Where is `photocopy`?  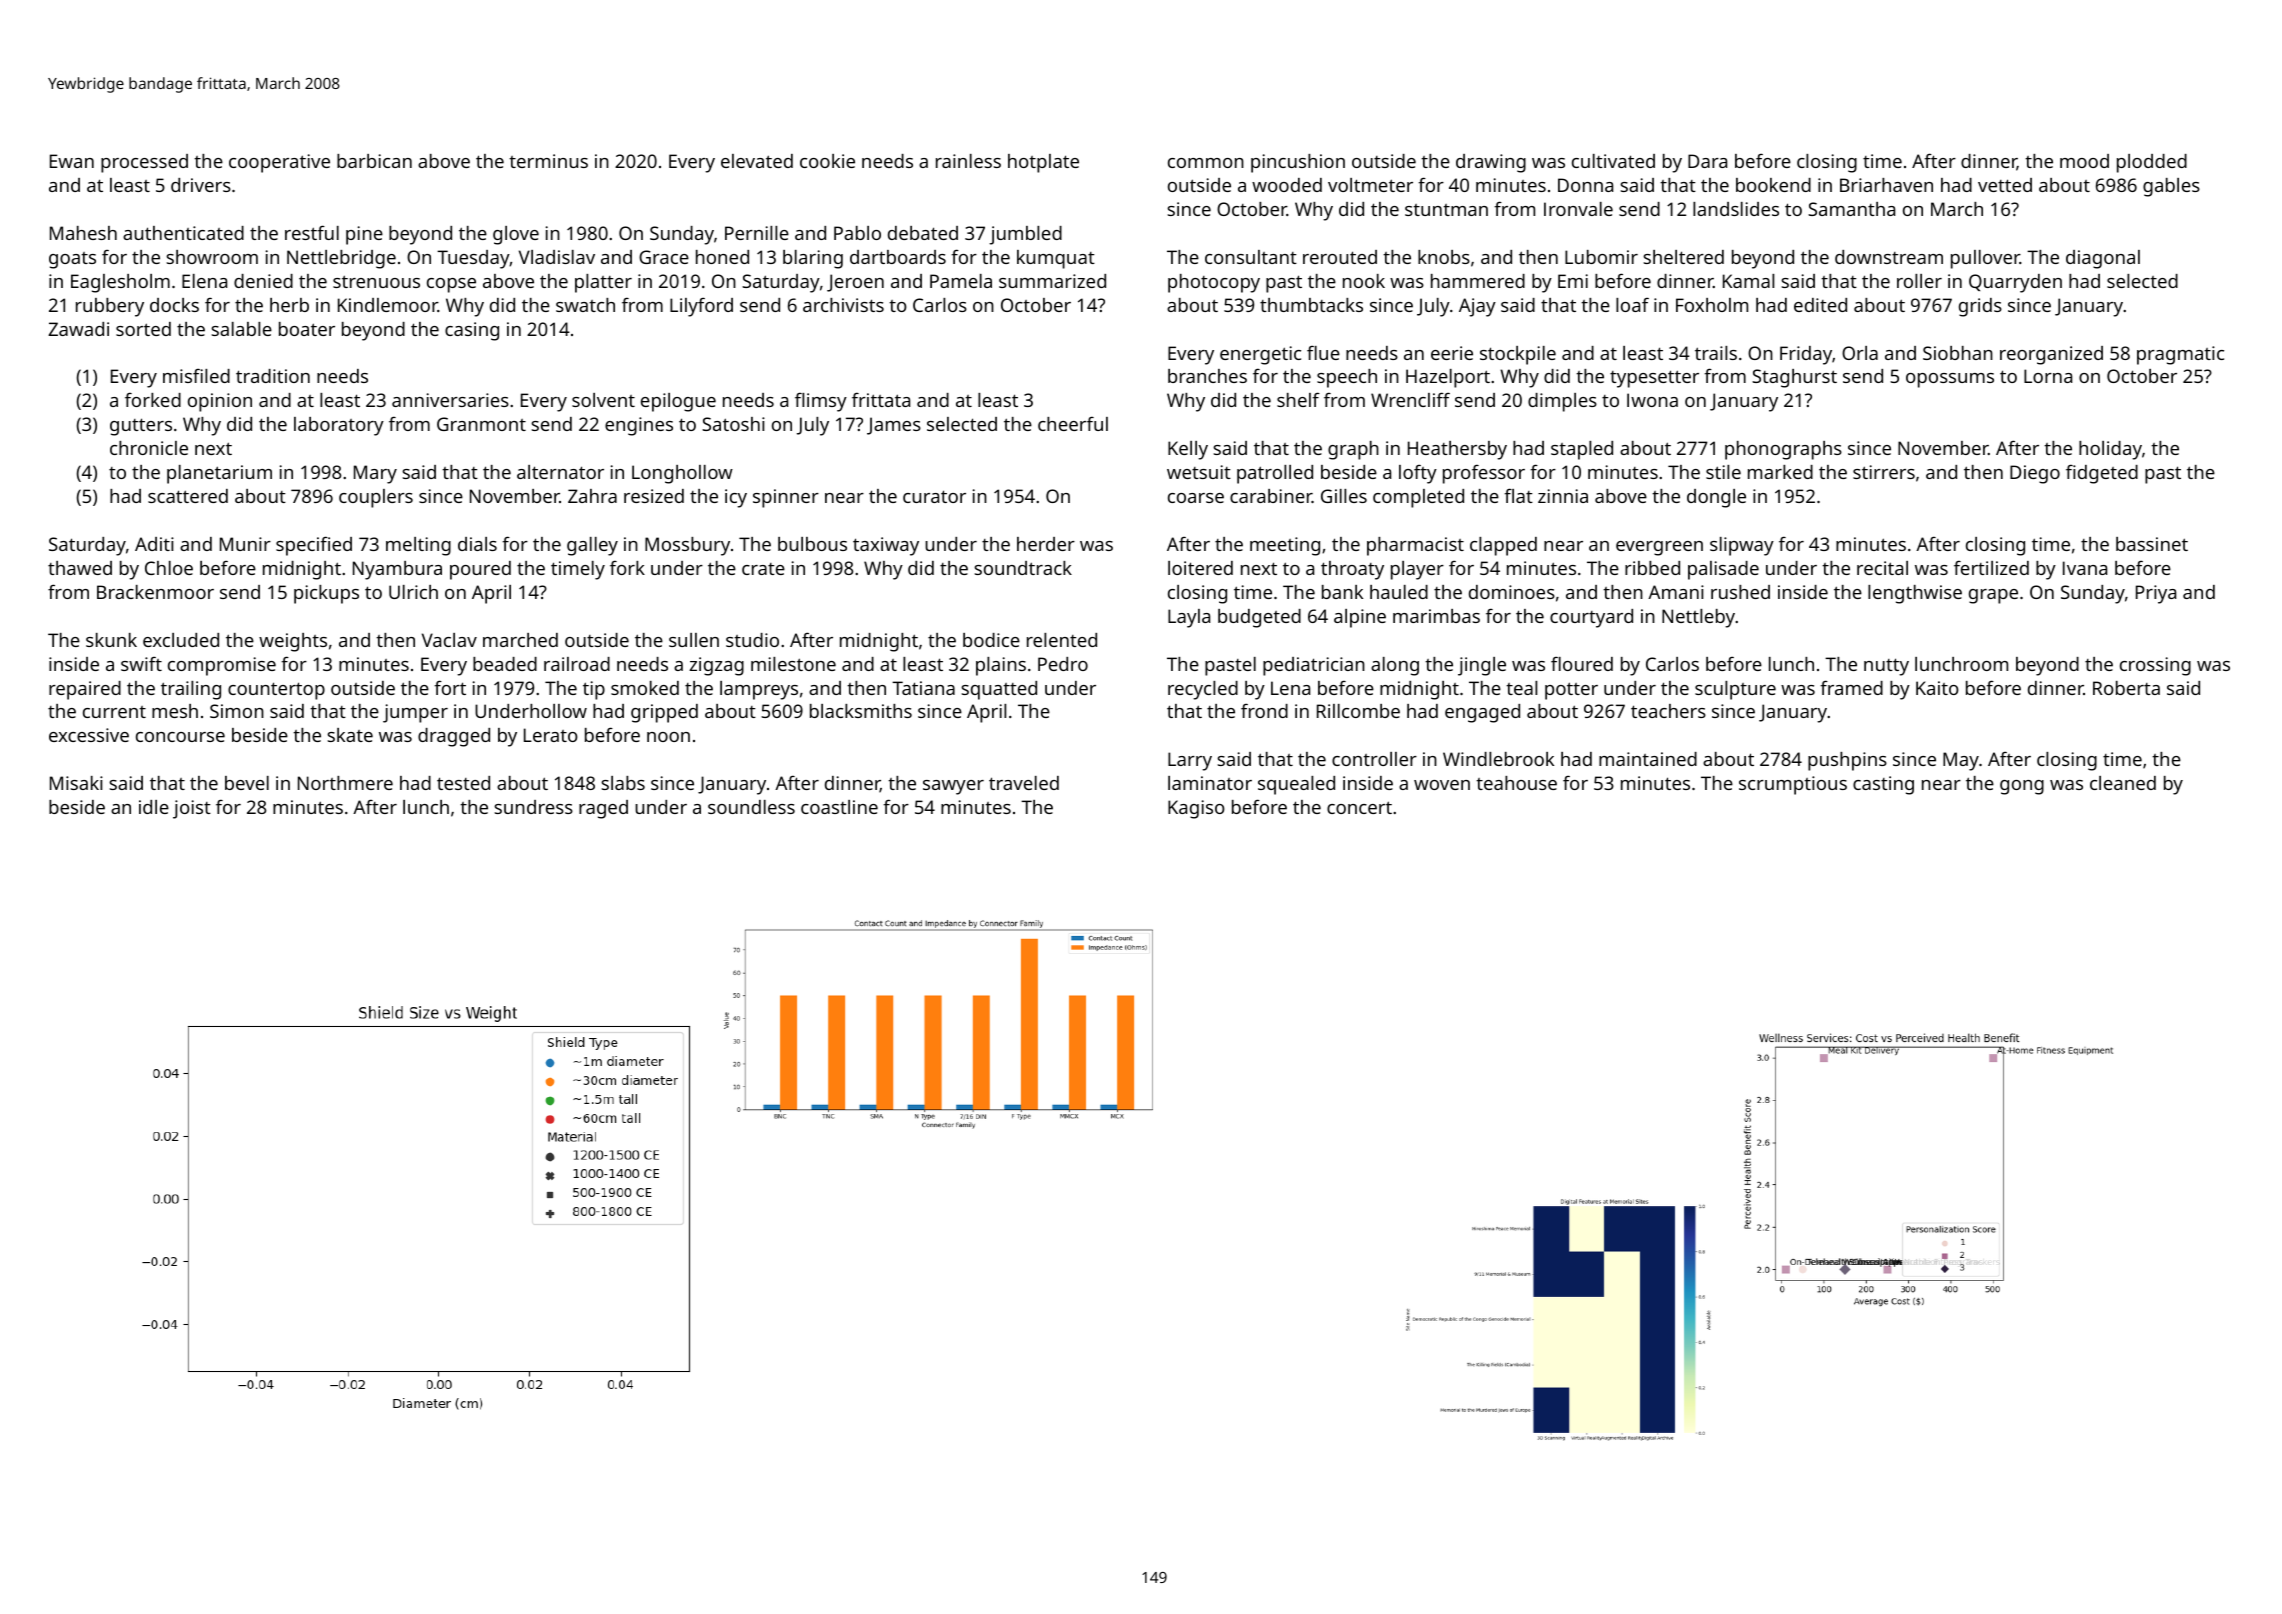
photocopy is located at coordinates (1214, 283).
